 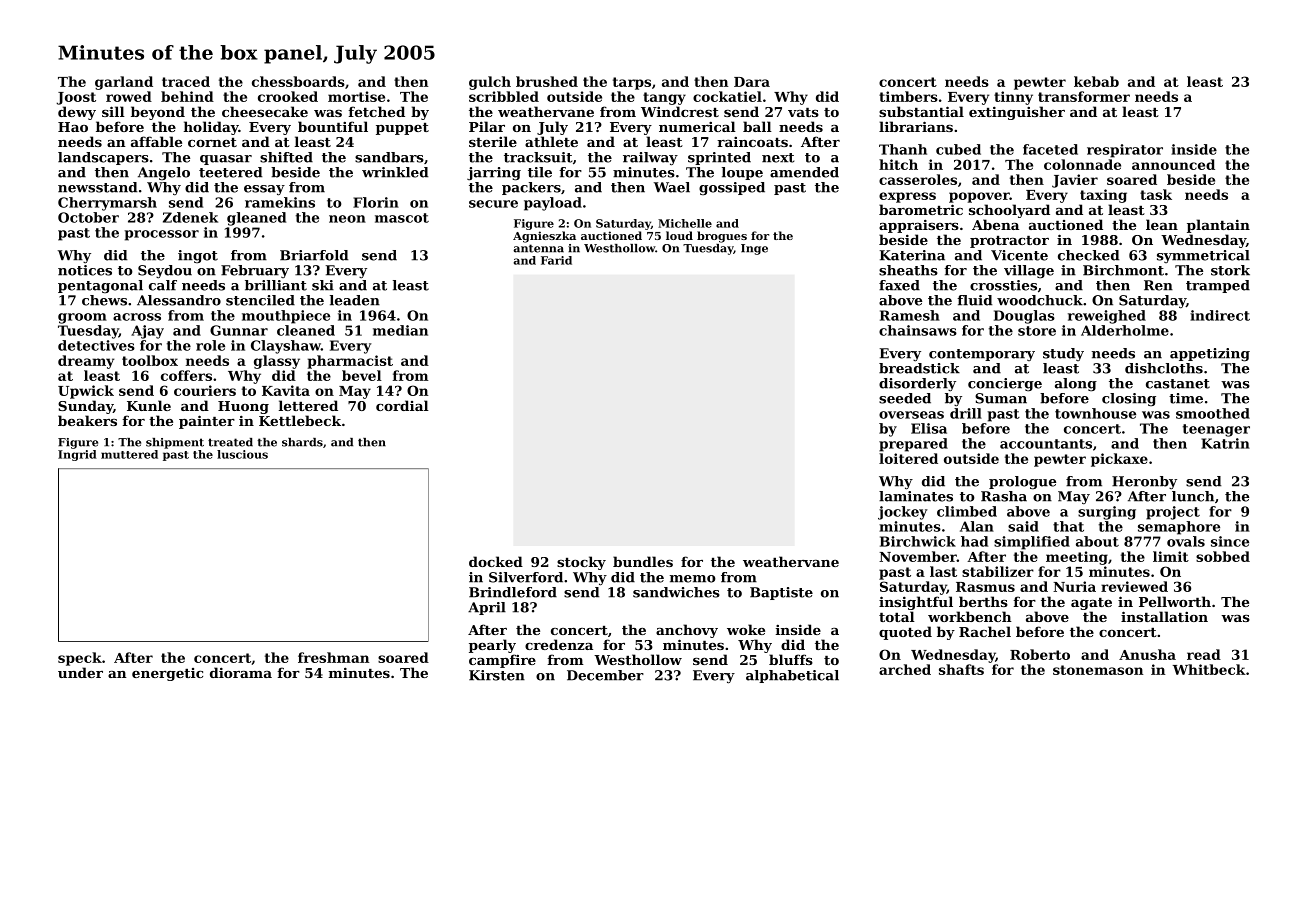 I want to click on kebab, so click(x=1096, y=81).
